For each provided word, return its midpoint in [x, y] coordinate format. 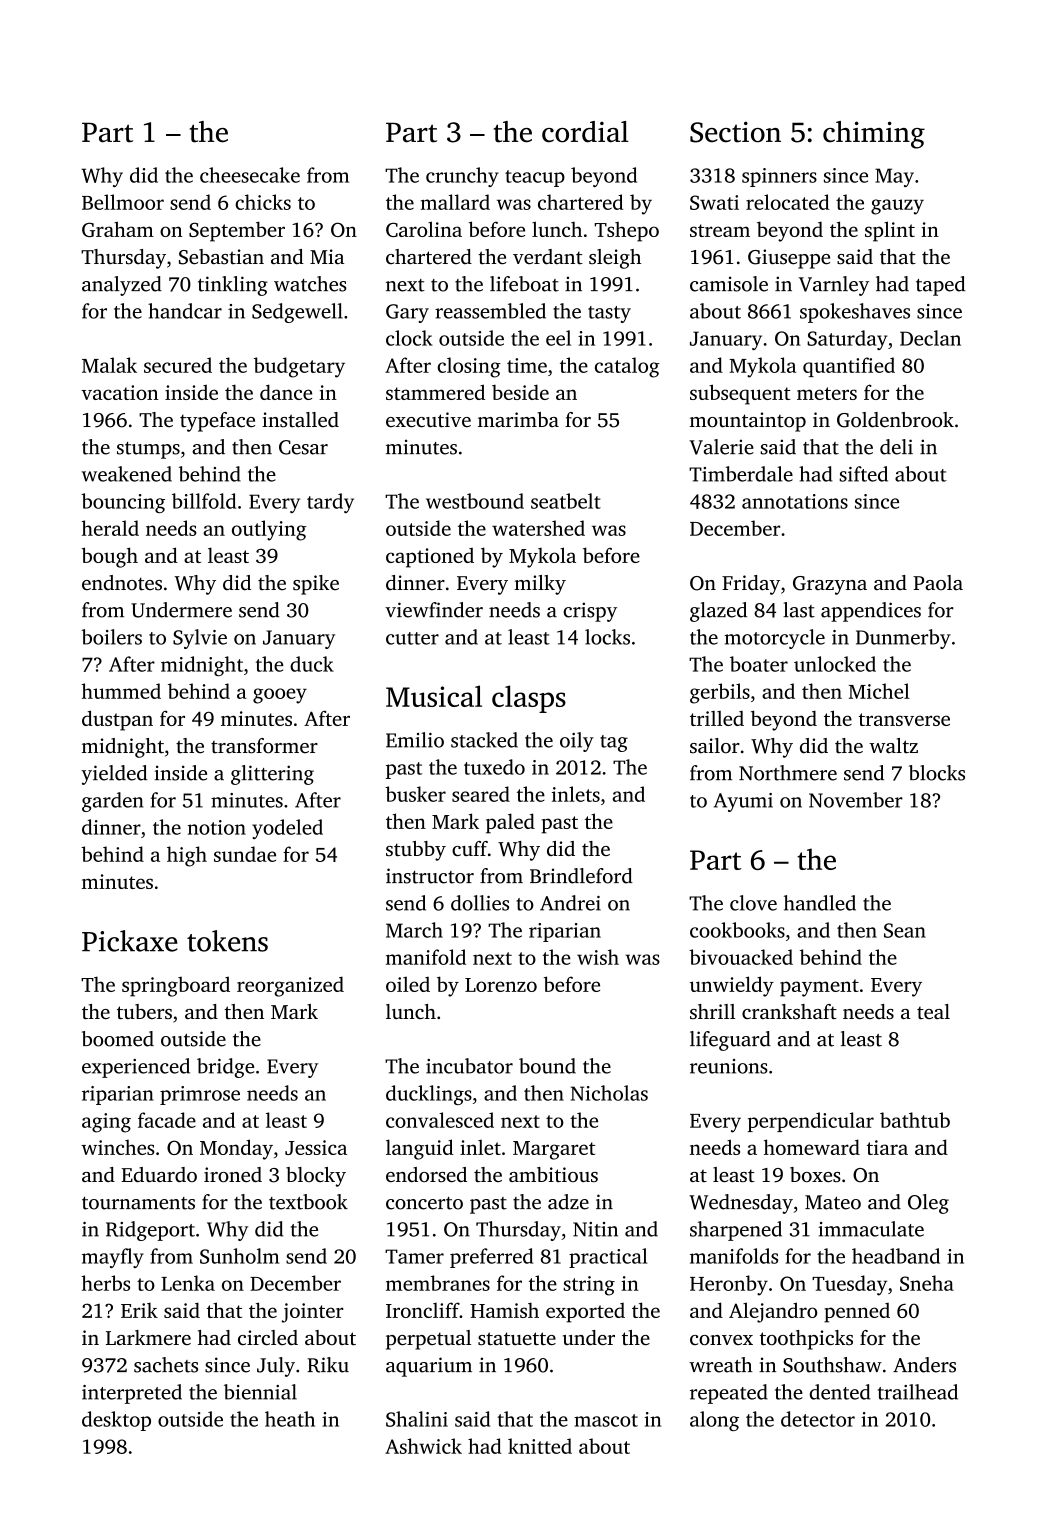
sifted [863, 474]
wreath [720, 1365]
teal [933, 1011]
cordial [585, 132]
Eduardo [159, 1174]
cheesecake [250, 175]
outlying [269, 530]
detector [818, 1419]
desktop [116, 1421]
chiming [874, 135]
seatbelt [566, 501]
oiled [408, 984]
